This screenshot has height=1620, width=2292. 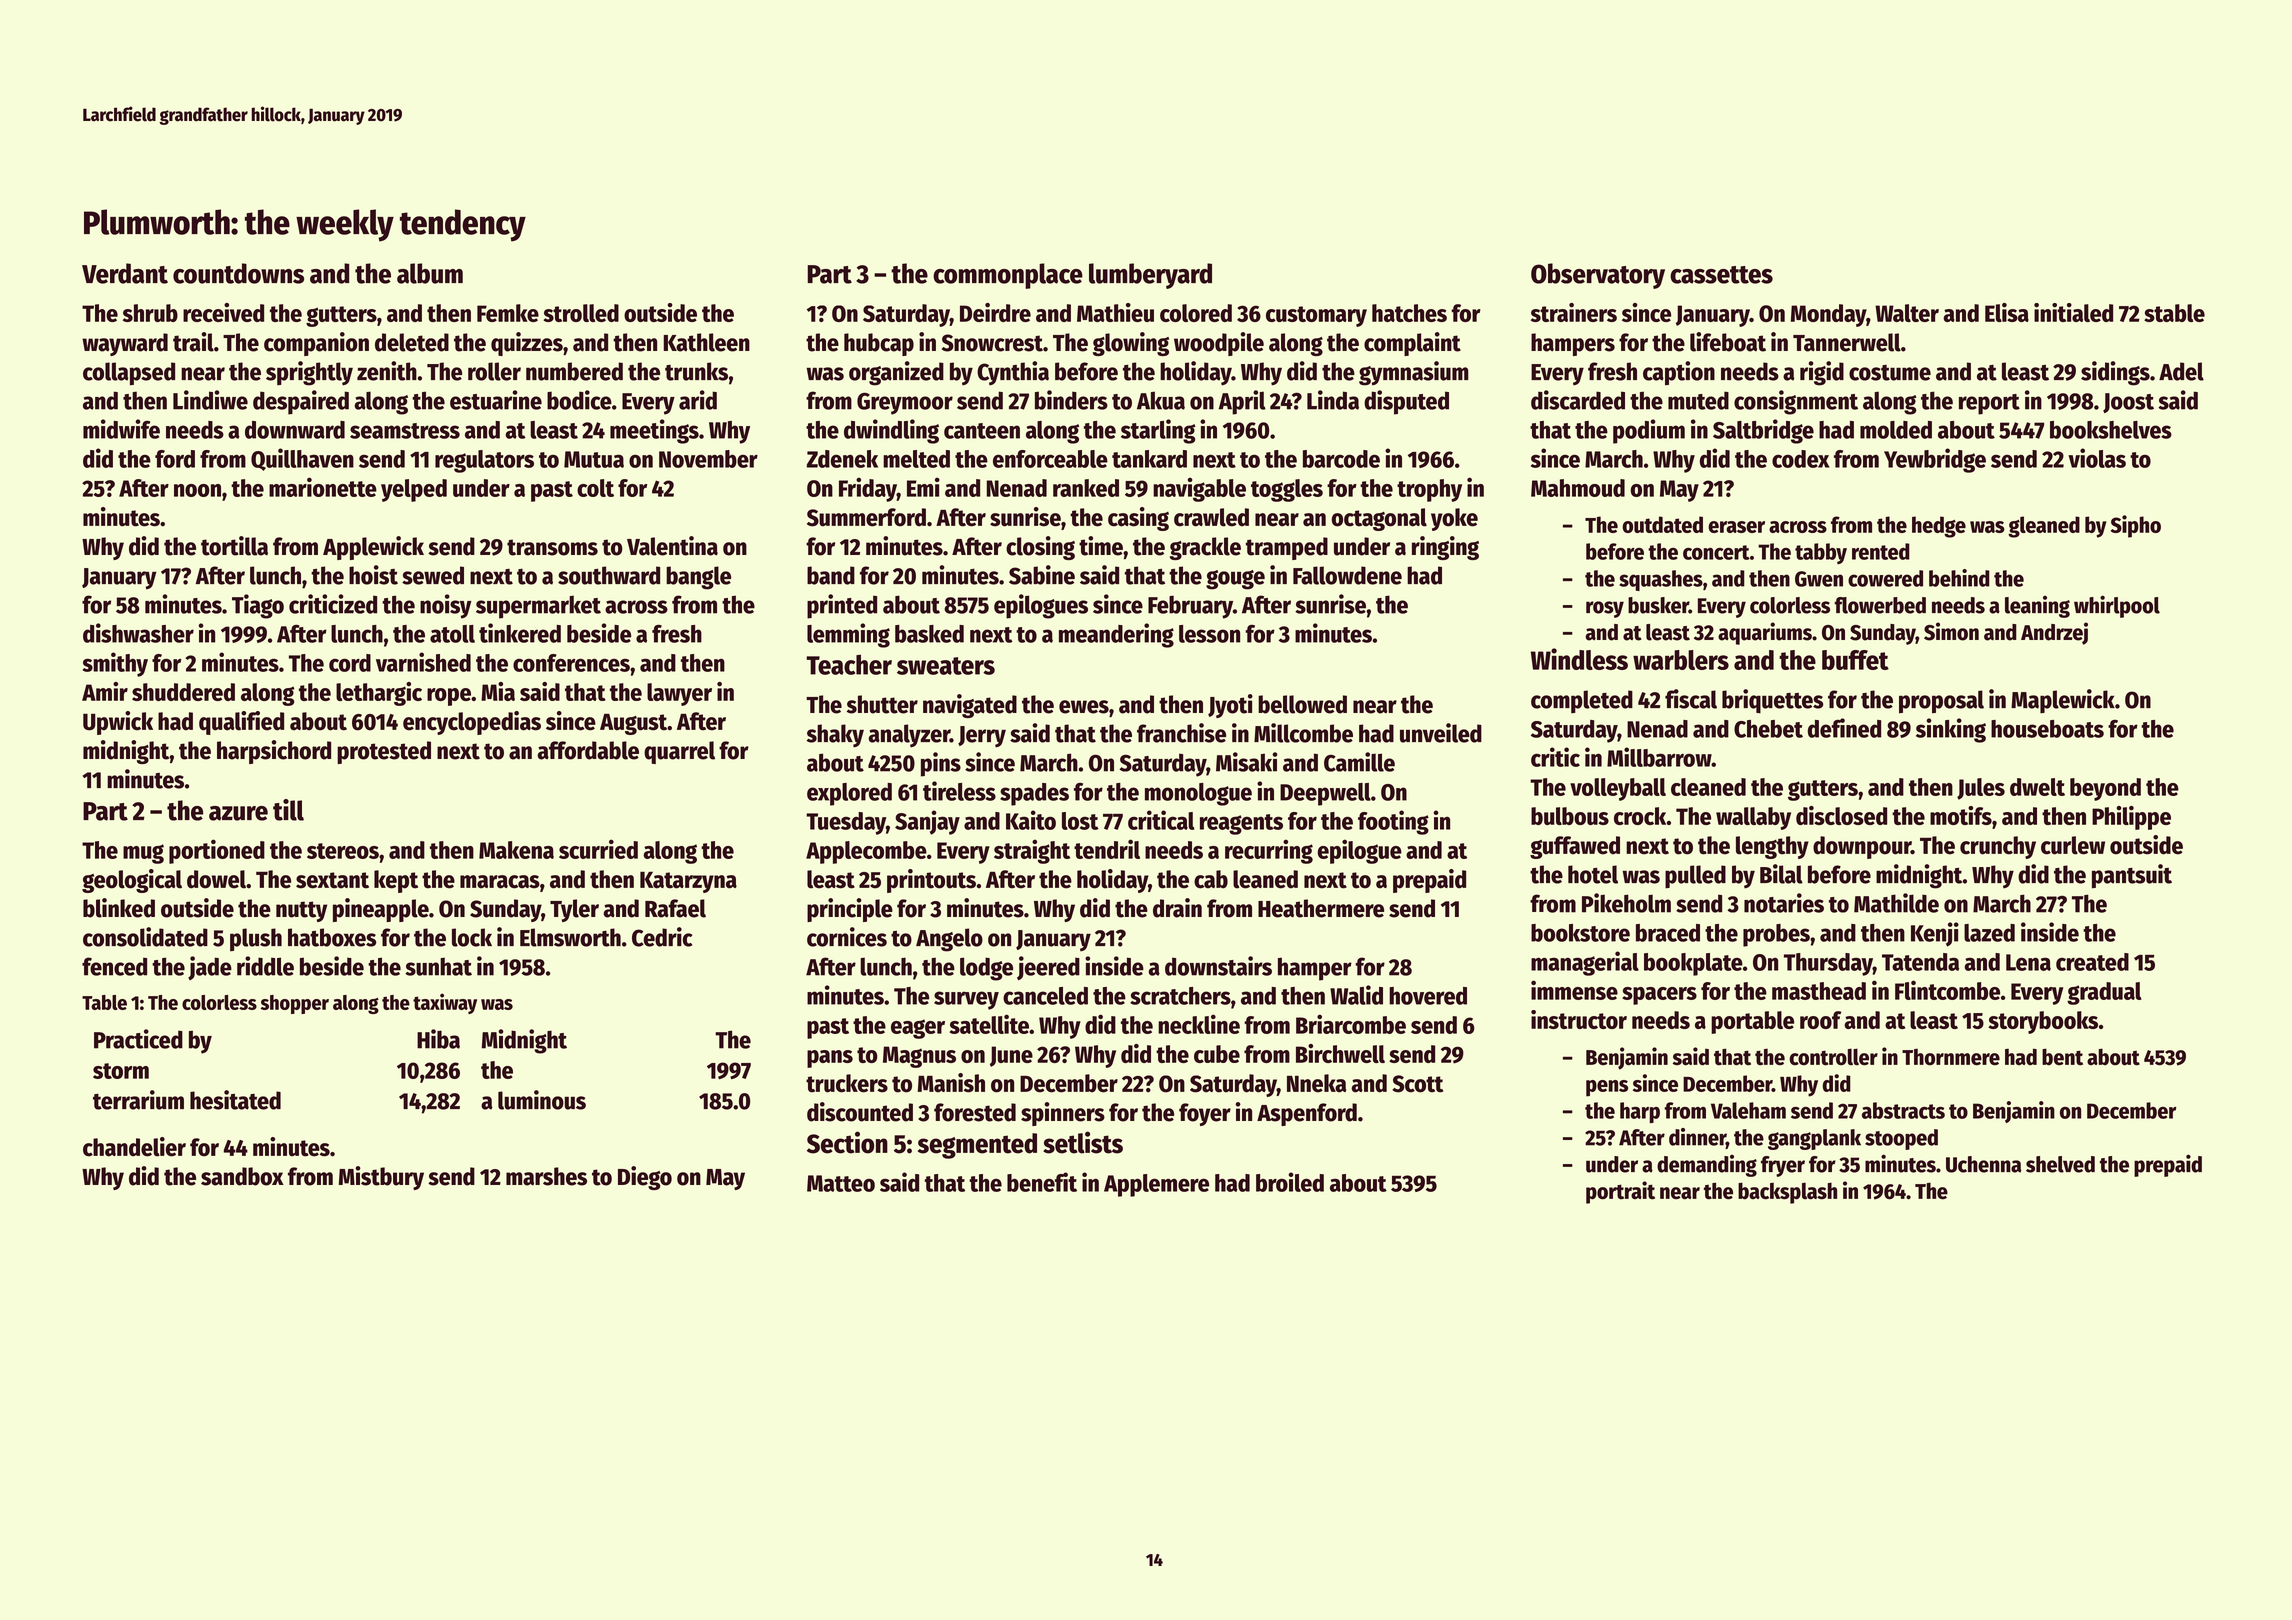 I want to click on consolidated, so click(x=145, y=937).
